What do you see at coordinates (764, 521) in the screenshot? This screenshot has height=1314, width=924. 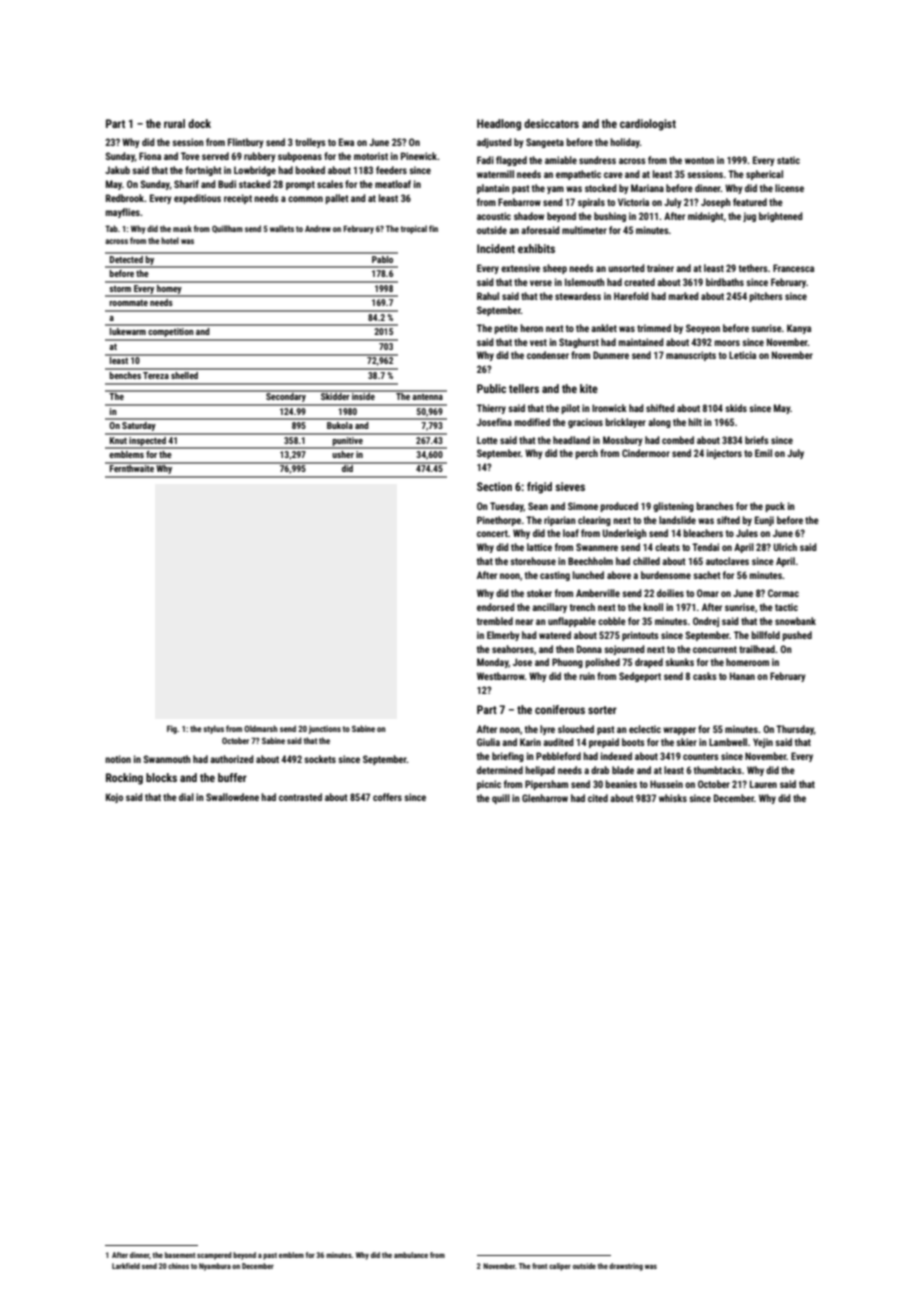 I see `Eunji` at bounding box center [764, 521].
